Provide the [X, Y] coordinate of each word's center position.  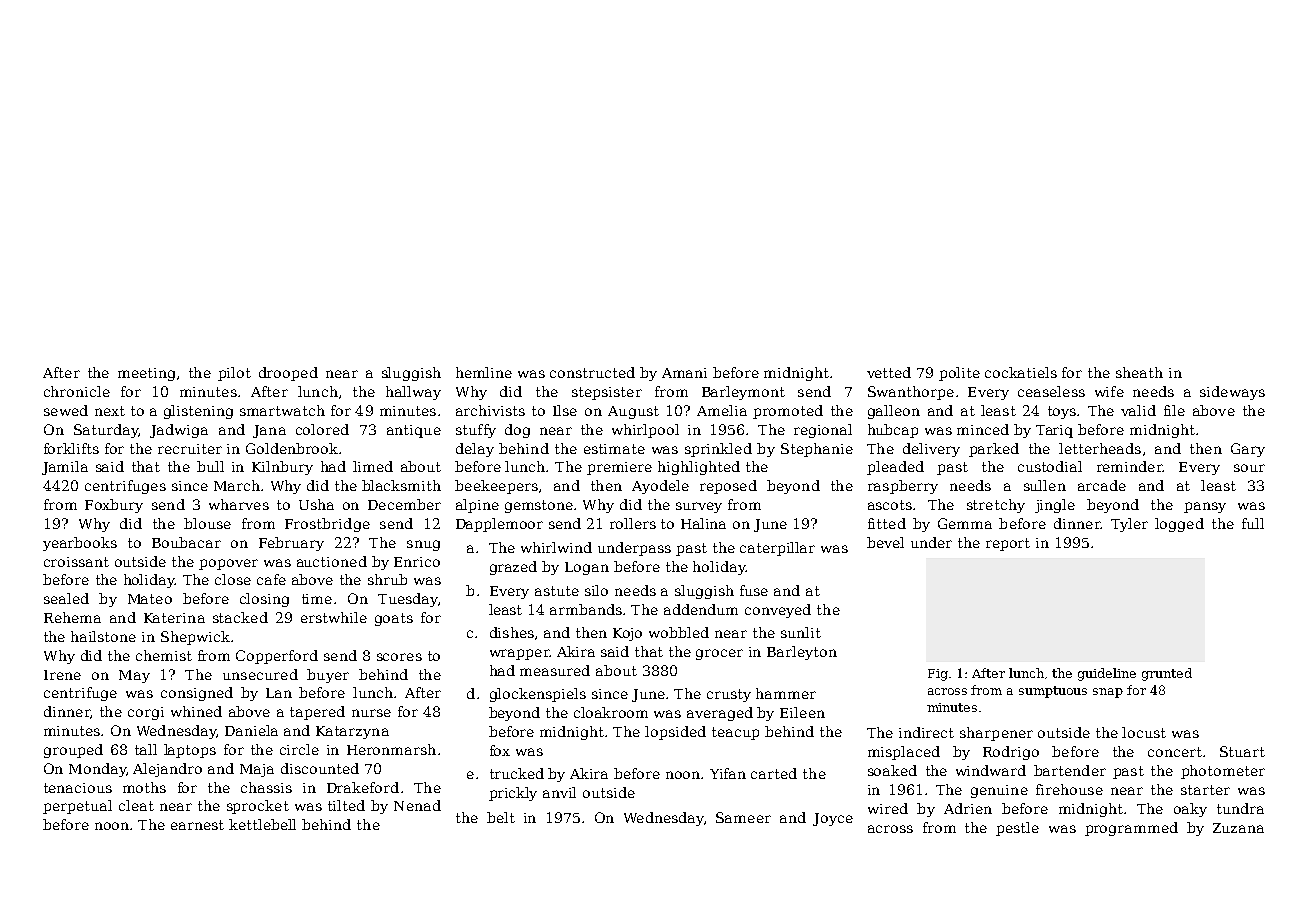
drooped [288, 374]
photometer [1223, 772]
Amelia [722, 410]
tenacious [78, 788]
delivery [931, 450]
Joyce [833, 819]
